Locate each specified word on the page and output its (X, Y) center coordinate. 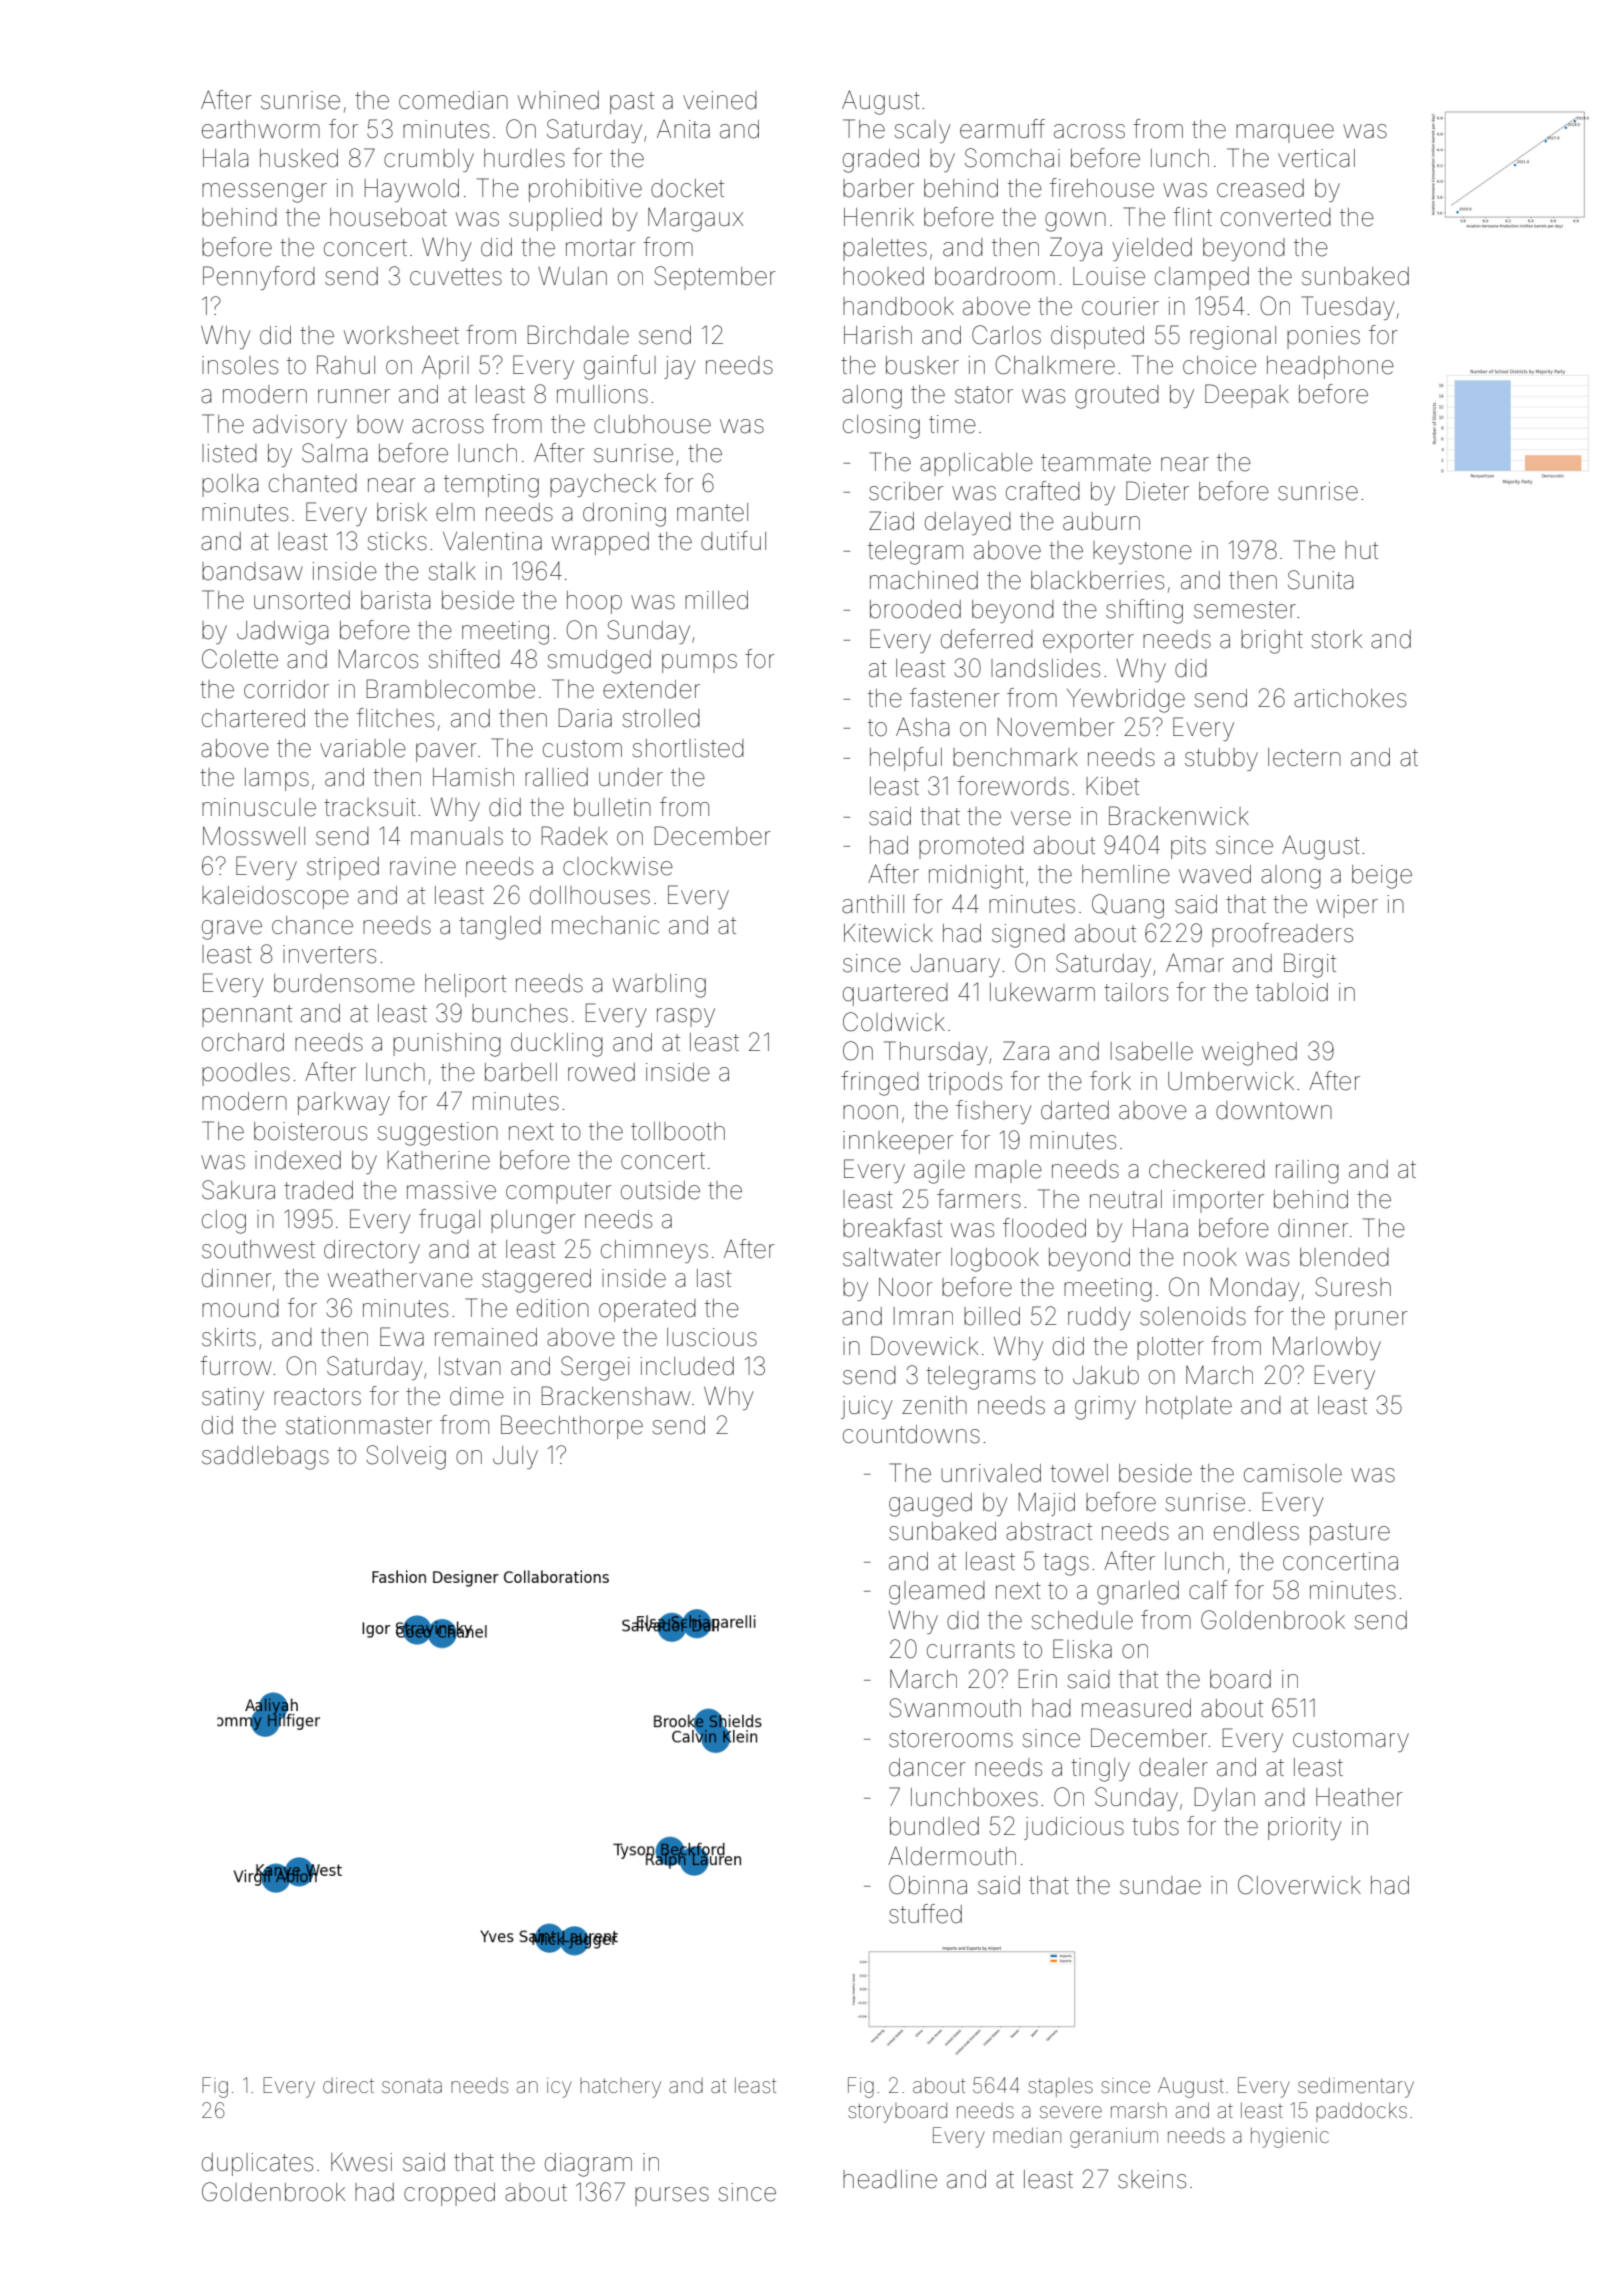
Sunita (1320, 580)
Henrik (879, 217)
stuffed (925, 1914)
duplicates (257, 2164)
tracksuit (370, 807)
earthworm (261, 129)
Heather (1359, 1797)
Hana (1160, 1228)
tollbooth (678, 1131)
